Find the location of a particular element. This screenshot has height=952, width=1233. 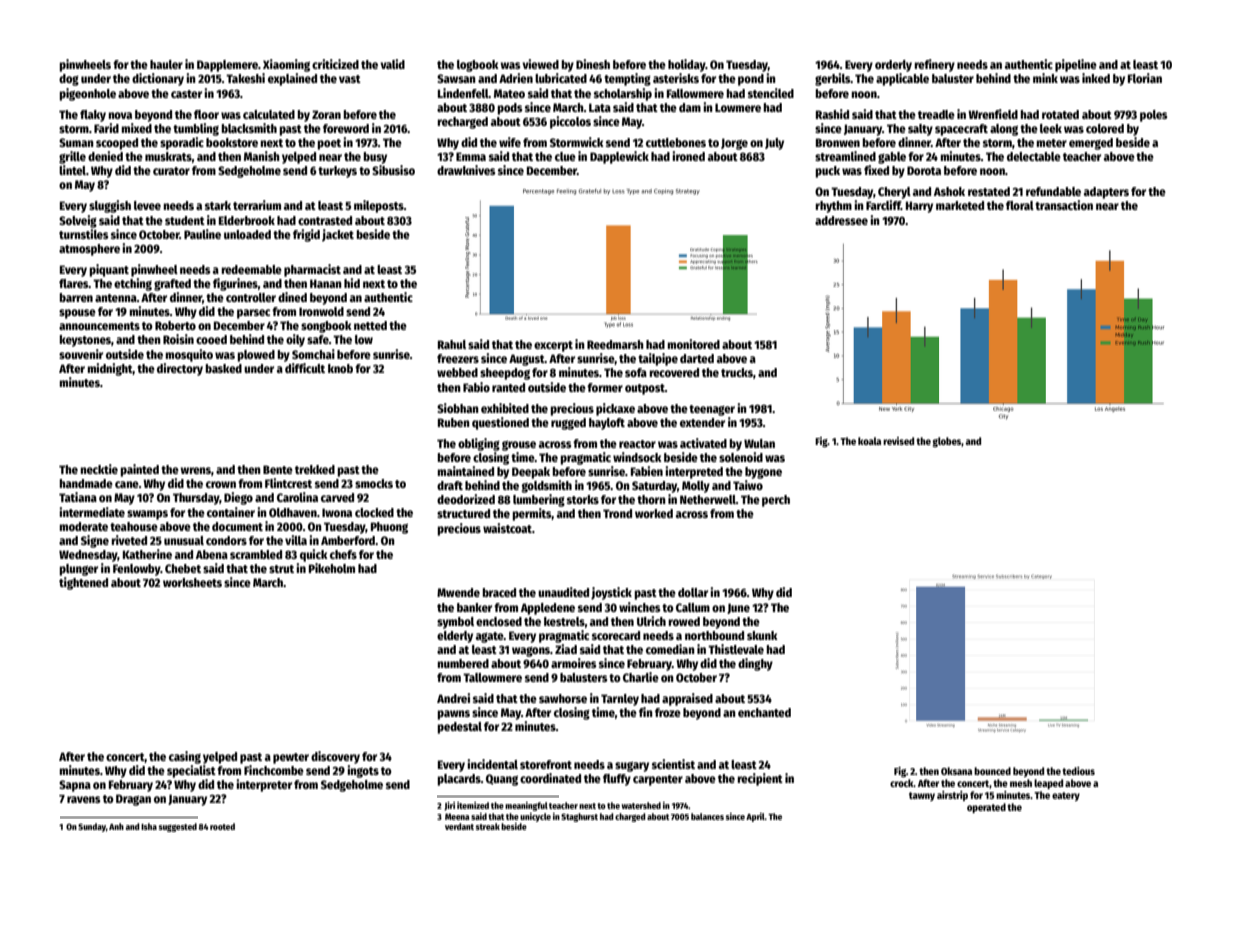

Roberto is located at coordinates (175, 325).
